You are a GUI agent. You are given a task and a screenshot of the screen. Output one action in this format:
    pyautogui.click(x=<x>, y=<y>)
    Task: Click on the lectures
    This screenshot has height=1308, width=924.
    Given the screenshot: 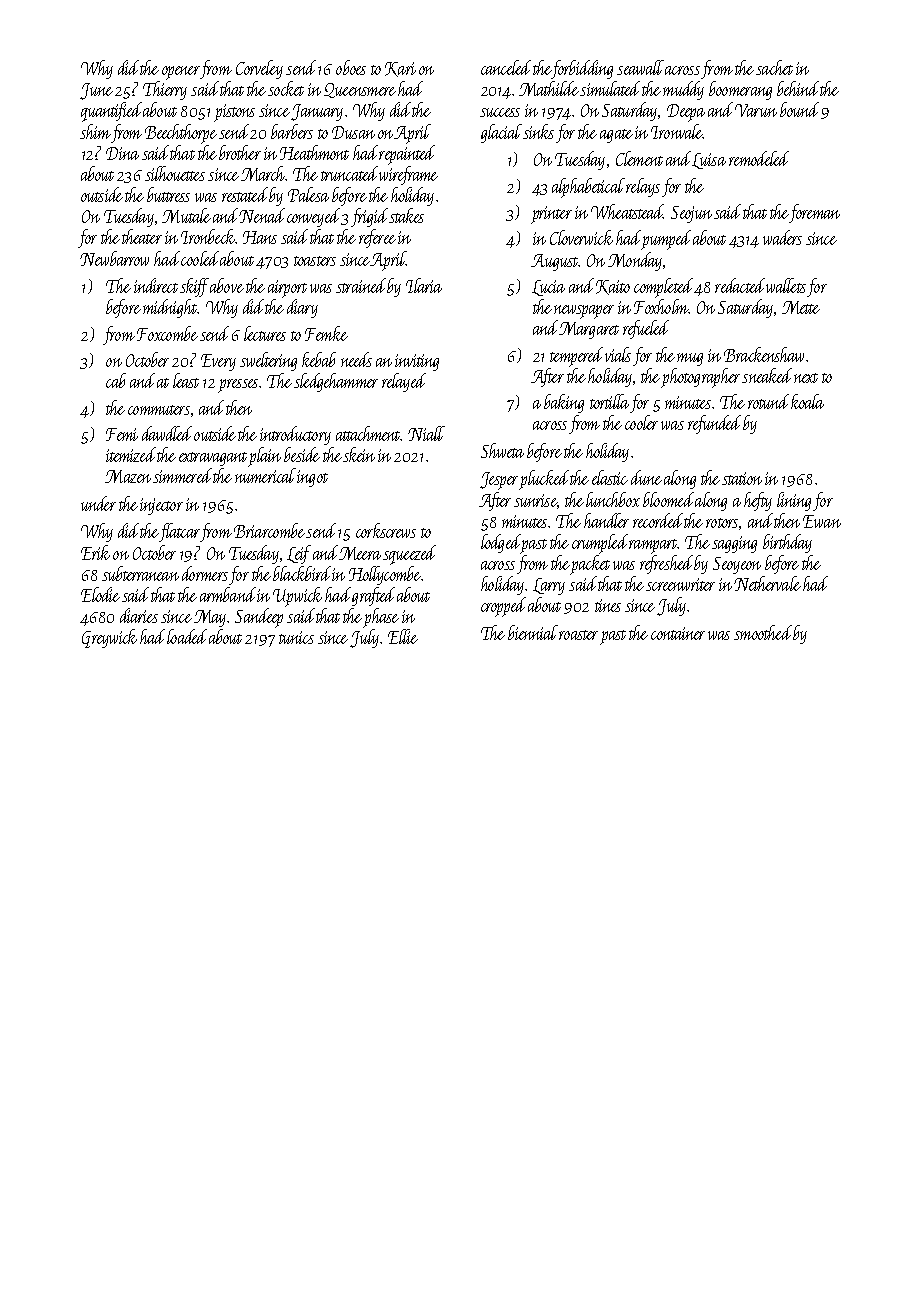 What is the action you would take?
    pyautogui.click(x=265, y=333)
